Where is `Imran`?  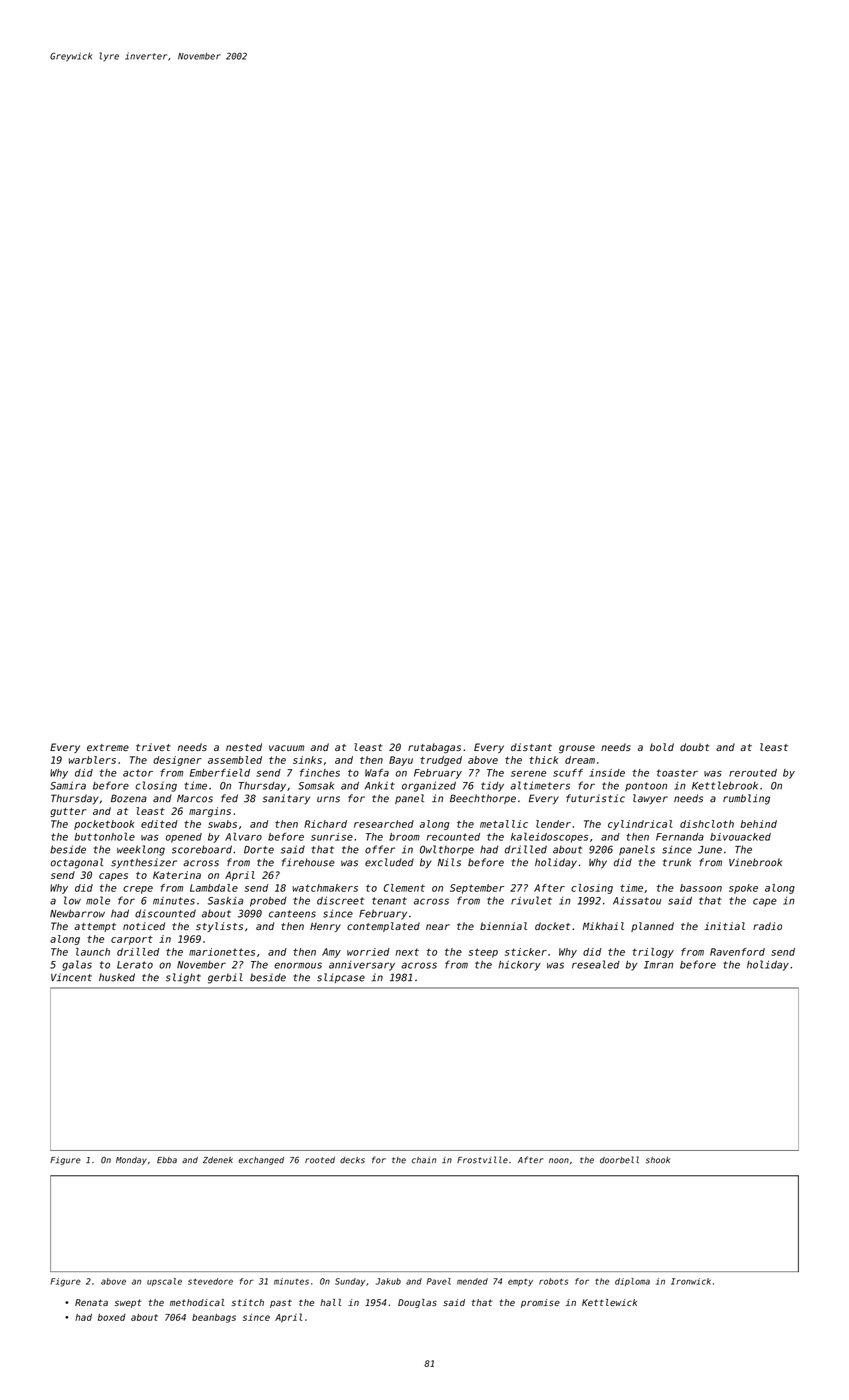 Imran is located at coordinates (658, 965).
